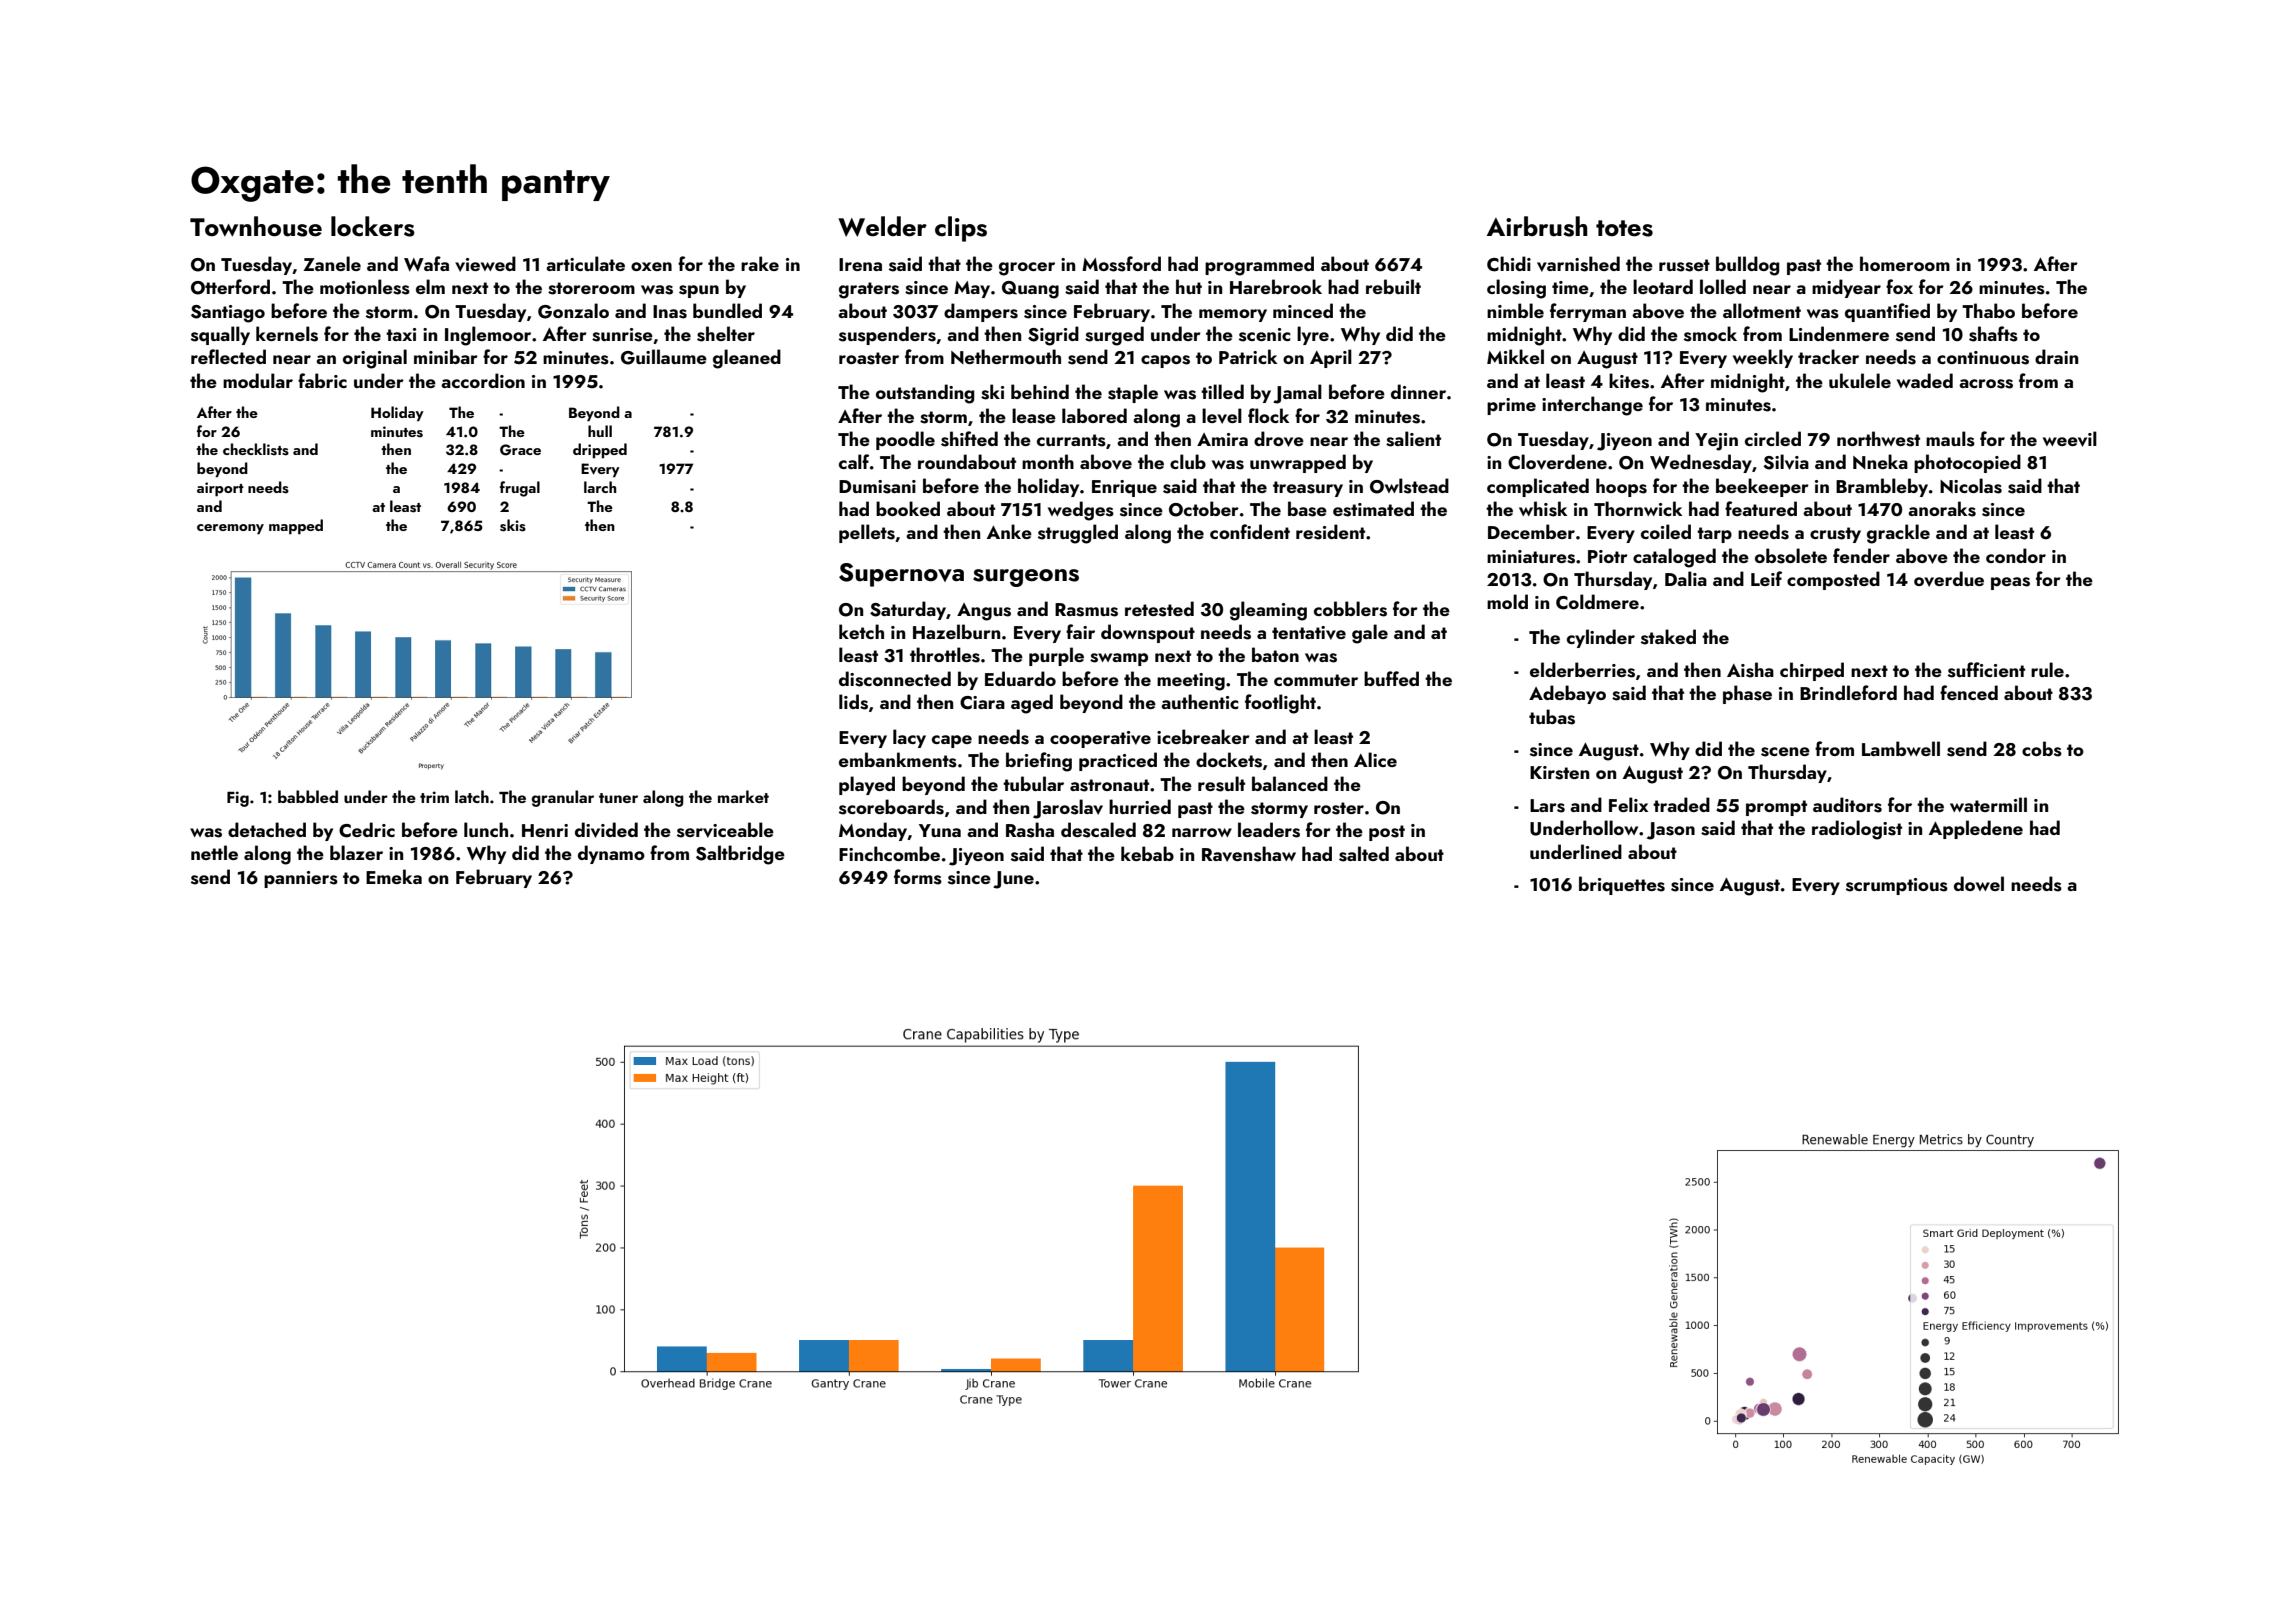 The height and width of the image is (1620, 2292). Describe the element at coordinates (908, 508) in the image. I see `booked` at that location.
